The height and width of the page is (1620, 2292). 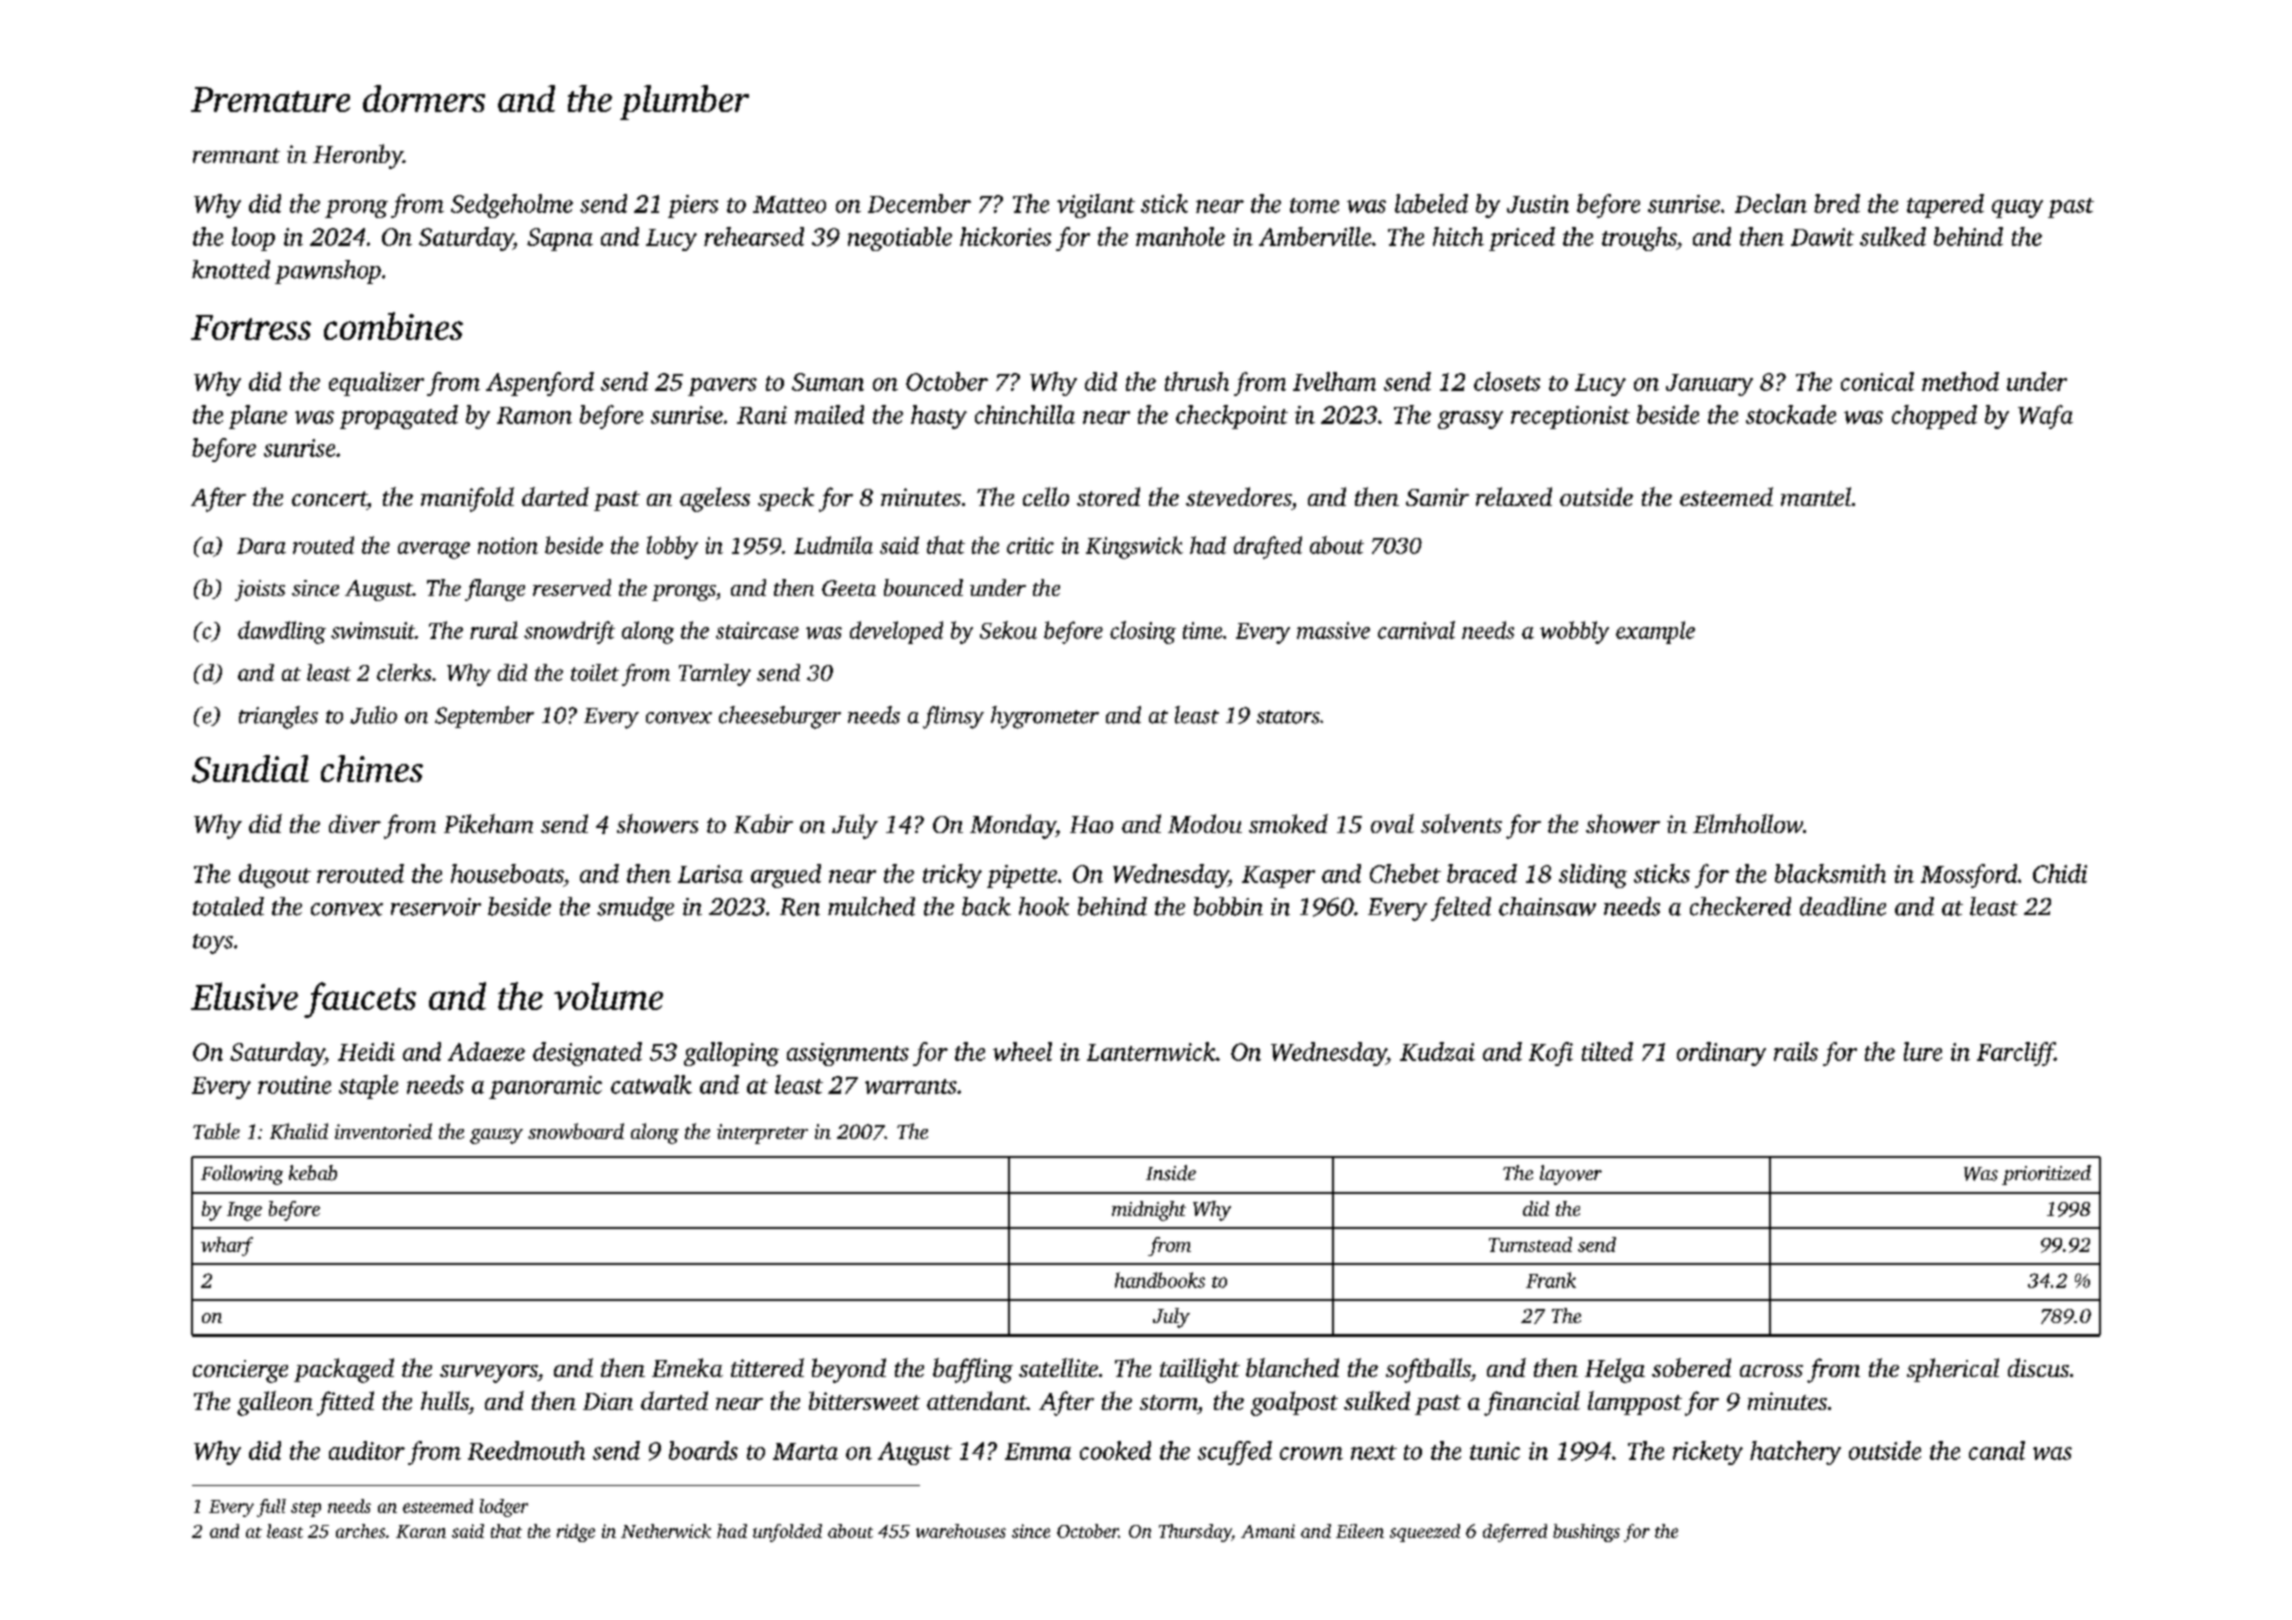 I want to click on dugout, so click(x=275, y=876).
